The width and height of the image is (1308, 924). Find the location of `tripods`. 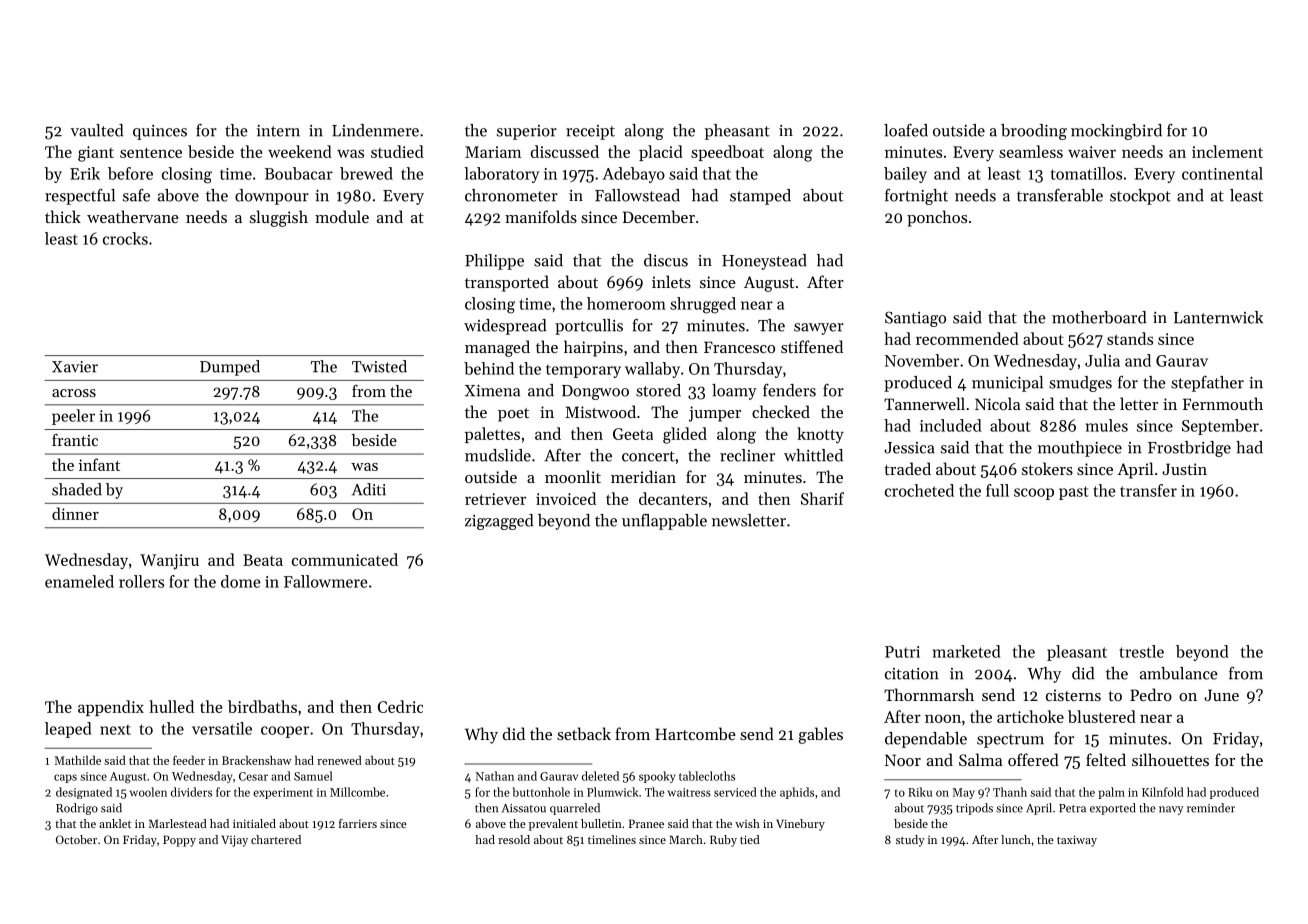

tripods is located at coordinates (974, 809).
